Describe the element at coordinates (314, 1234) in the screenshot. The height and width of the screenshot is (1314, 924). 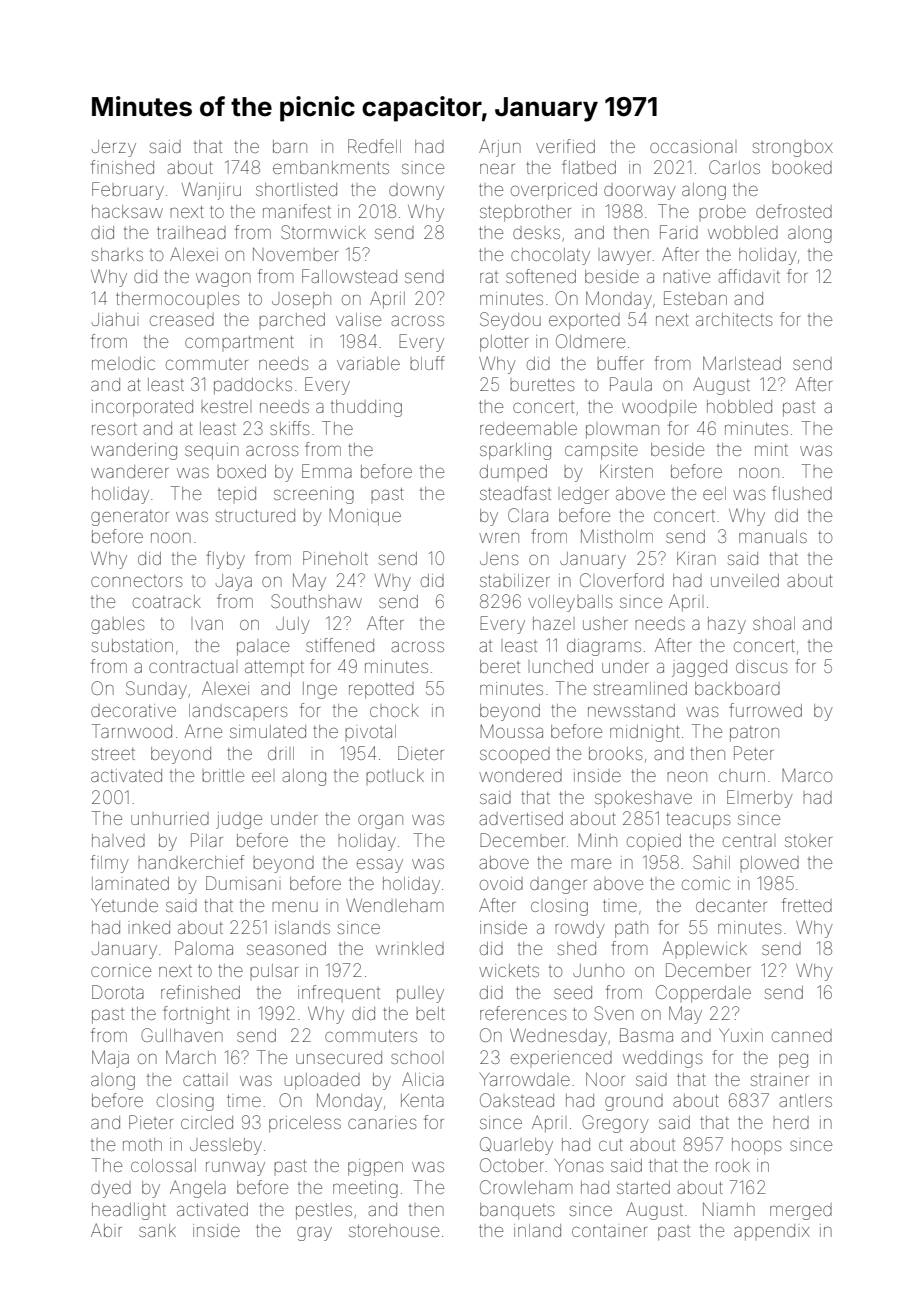
I see `gray` at that location.
